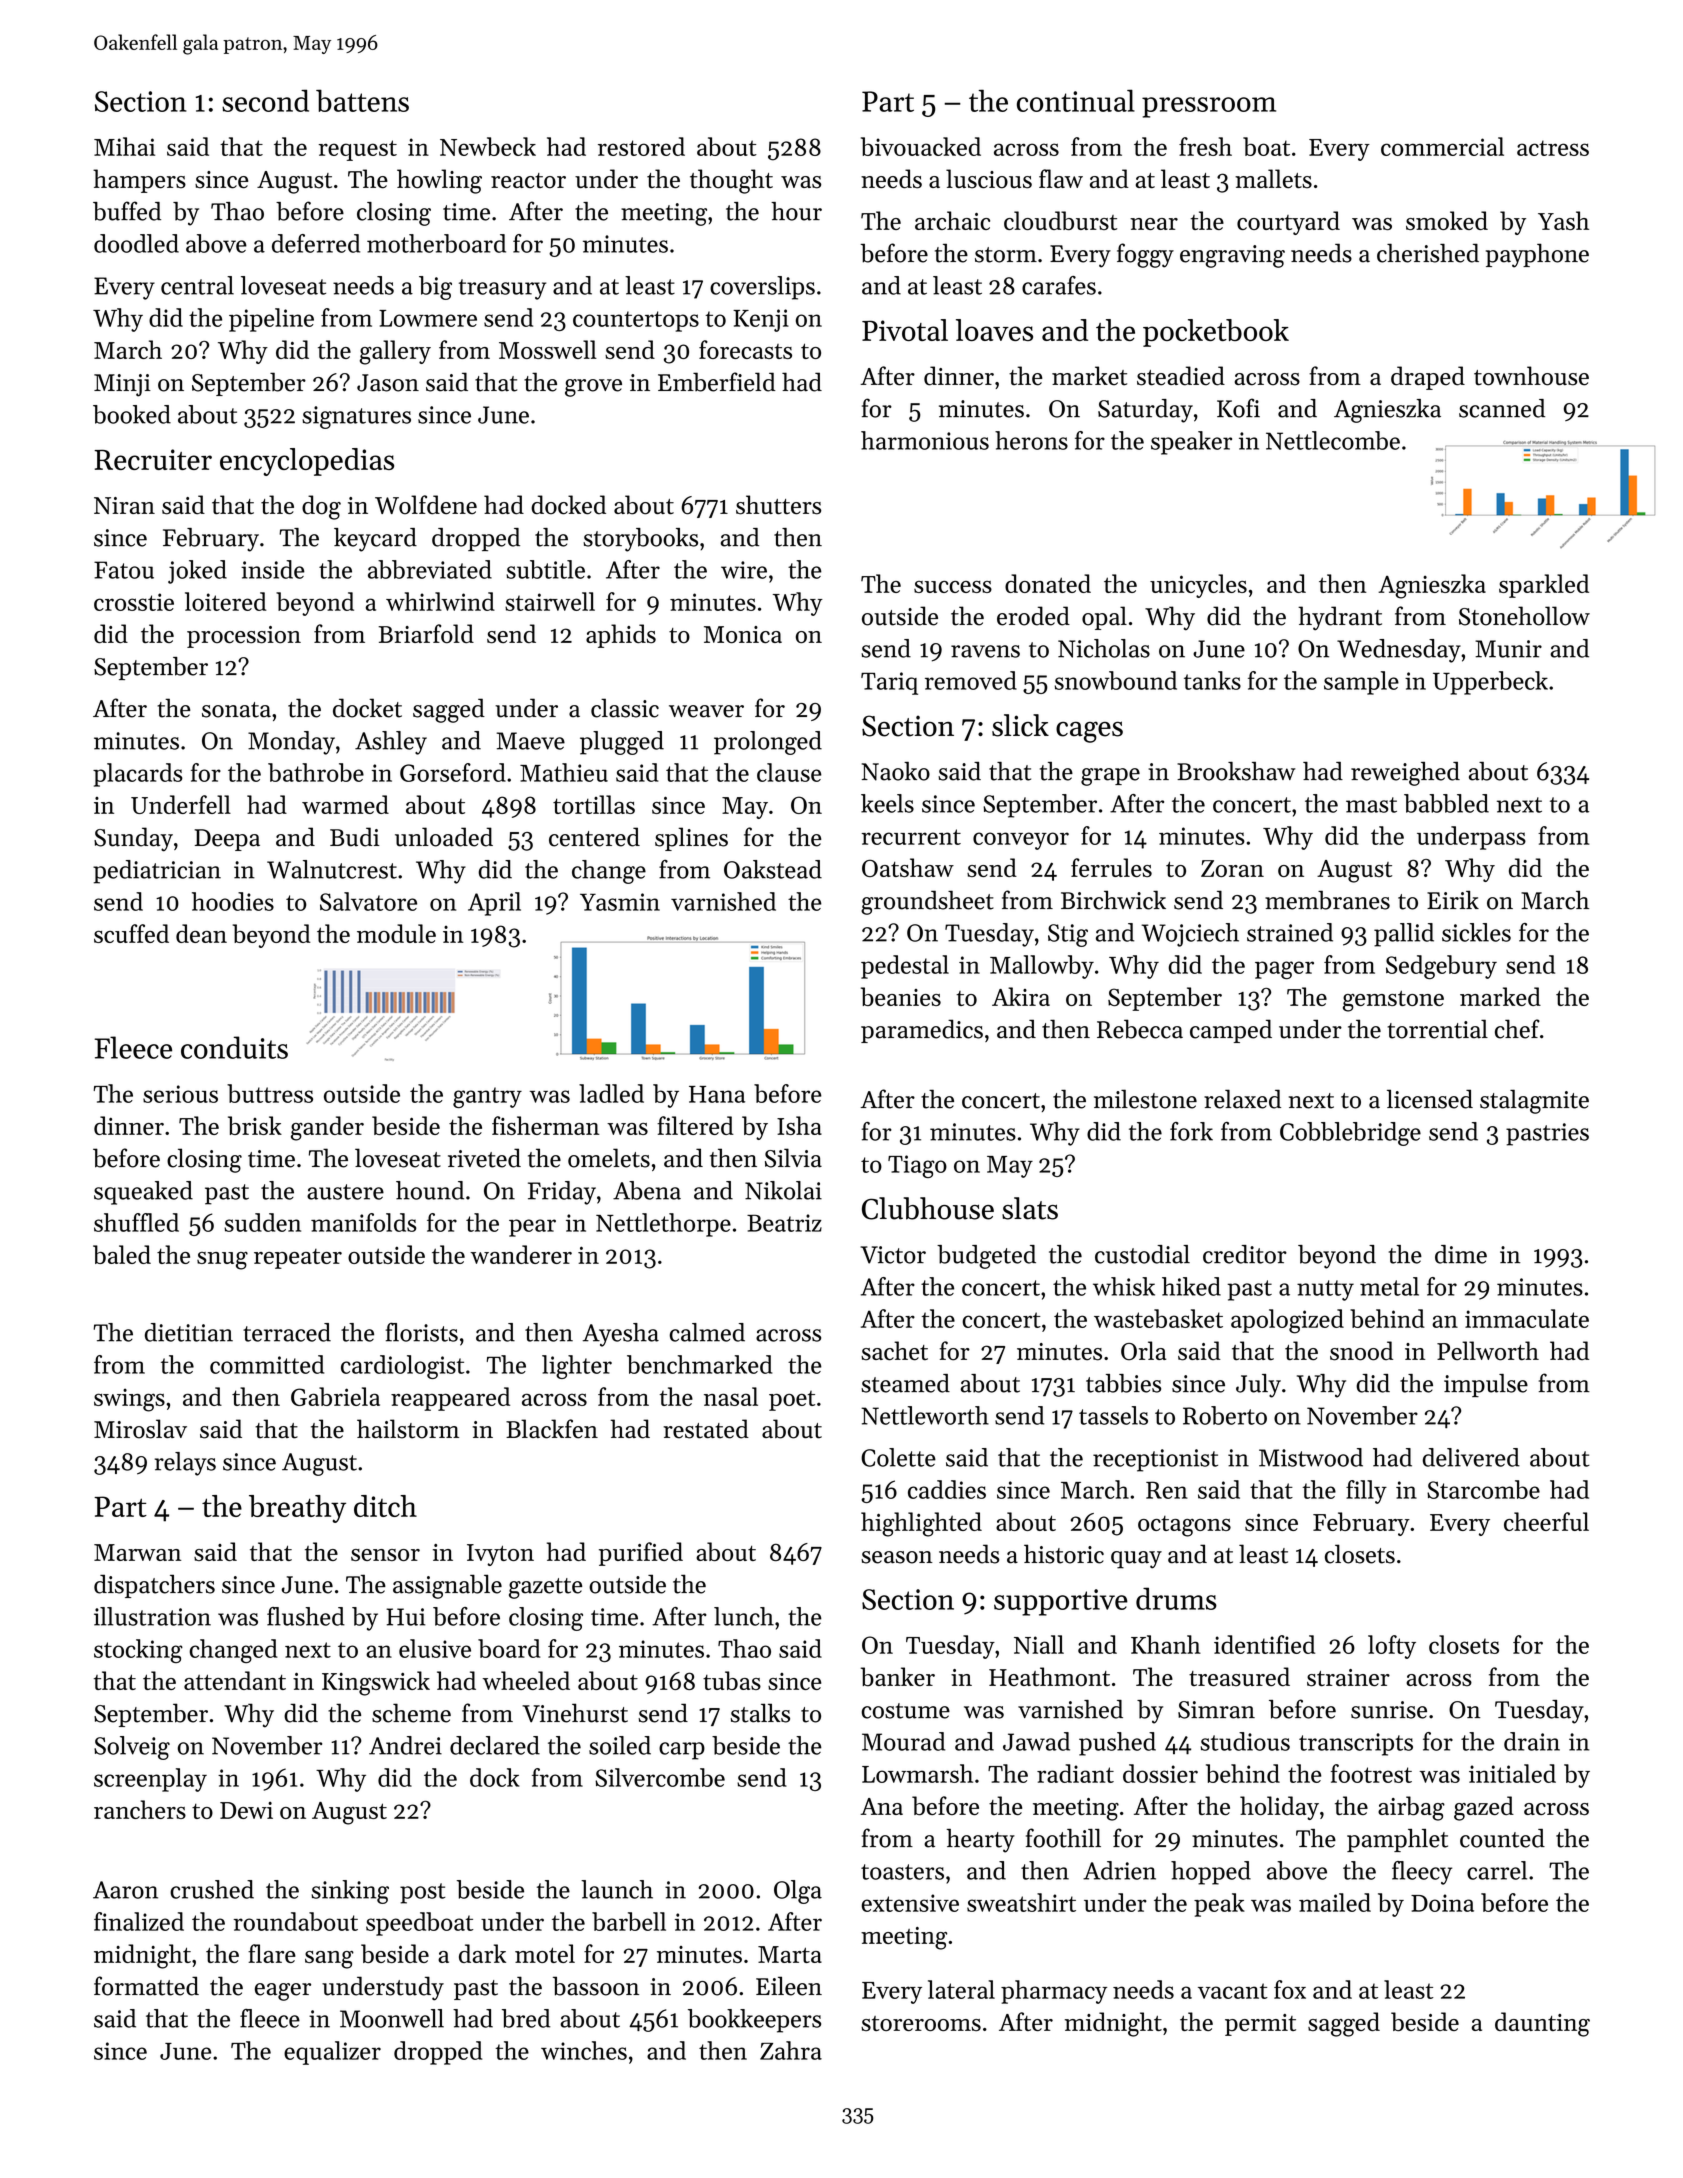 The image size is (1683, 2178). Describe the element at coordinates (1198, 586) in the image. I see `unicycles` at that location.
